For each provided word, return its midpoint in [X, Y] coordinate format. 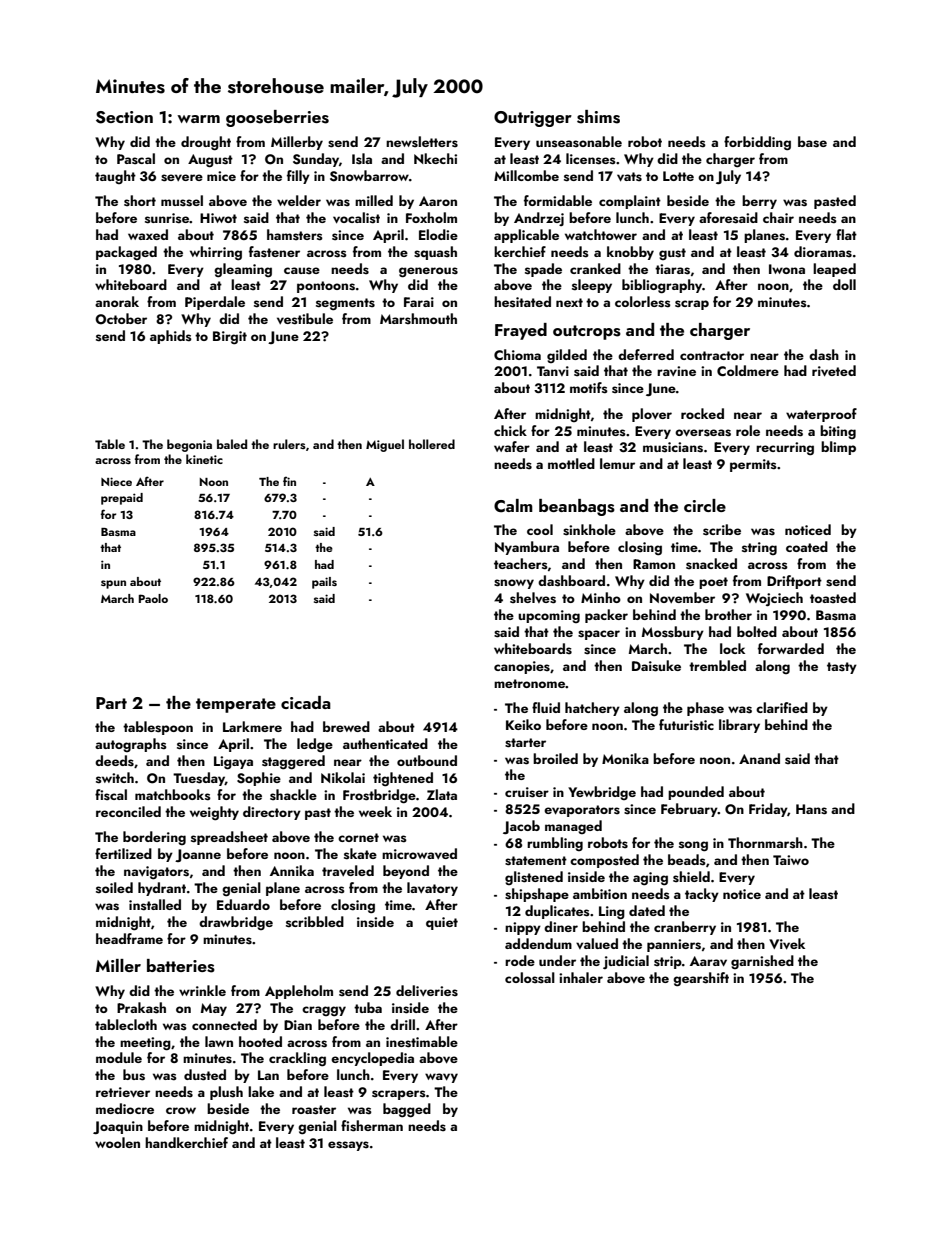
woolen [117, 1142]
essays [348, 1146]
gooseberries [277, 118]
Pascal [136, 159]
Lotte [678, 176]
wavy [441, 1078]
